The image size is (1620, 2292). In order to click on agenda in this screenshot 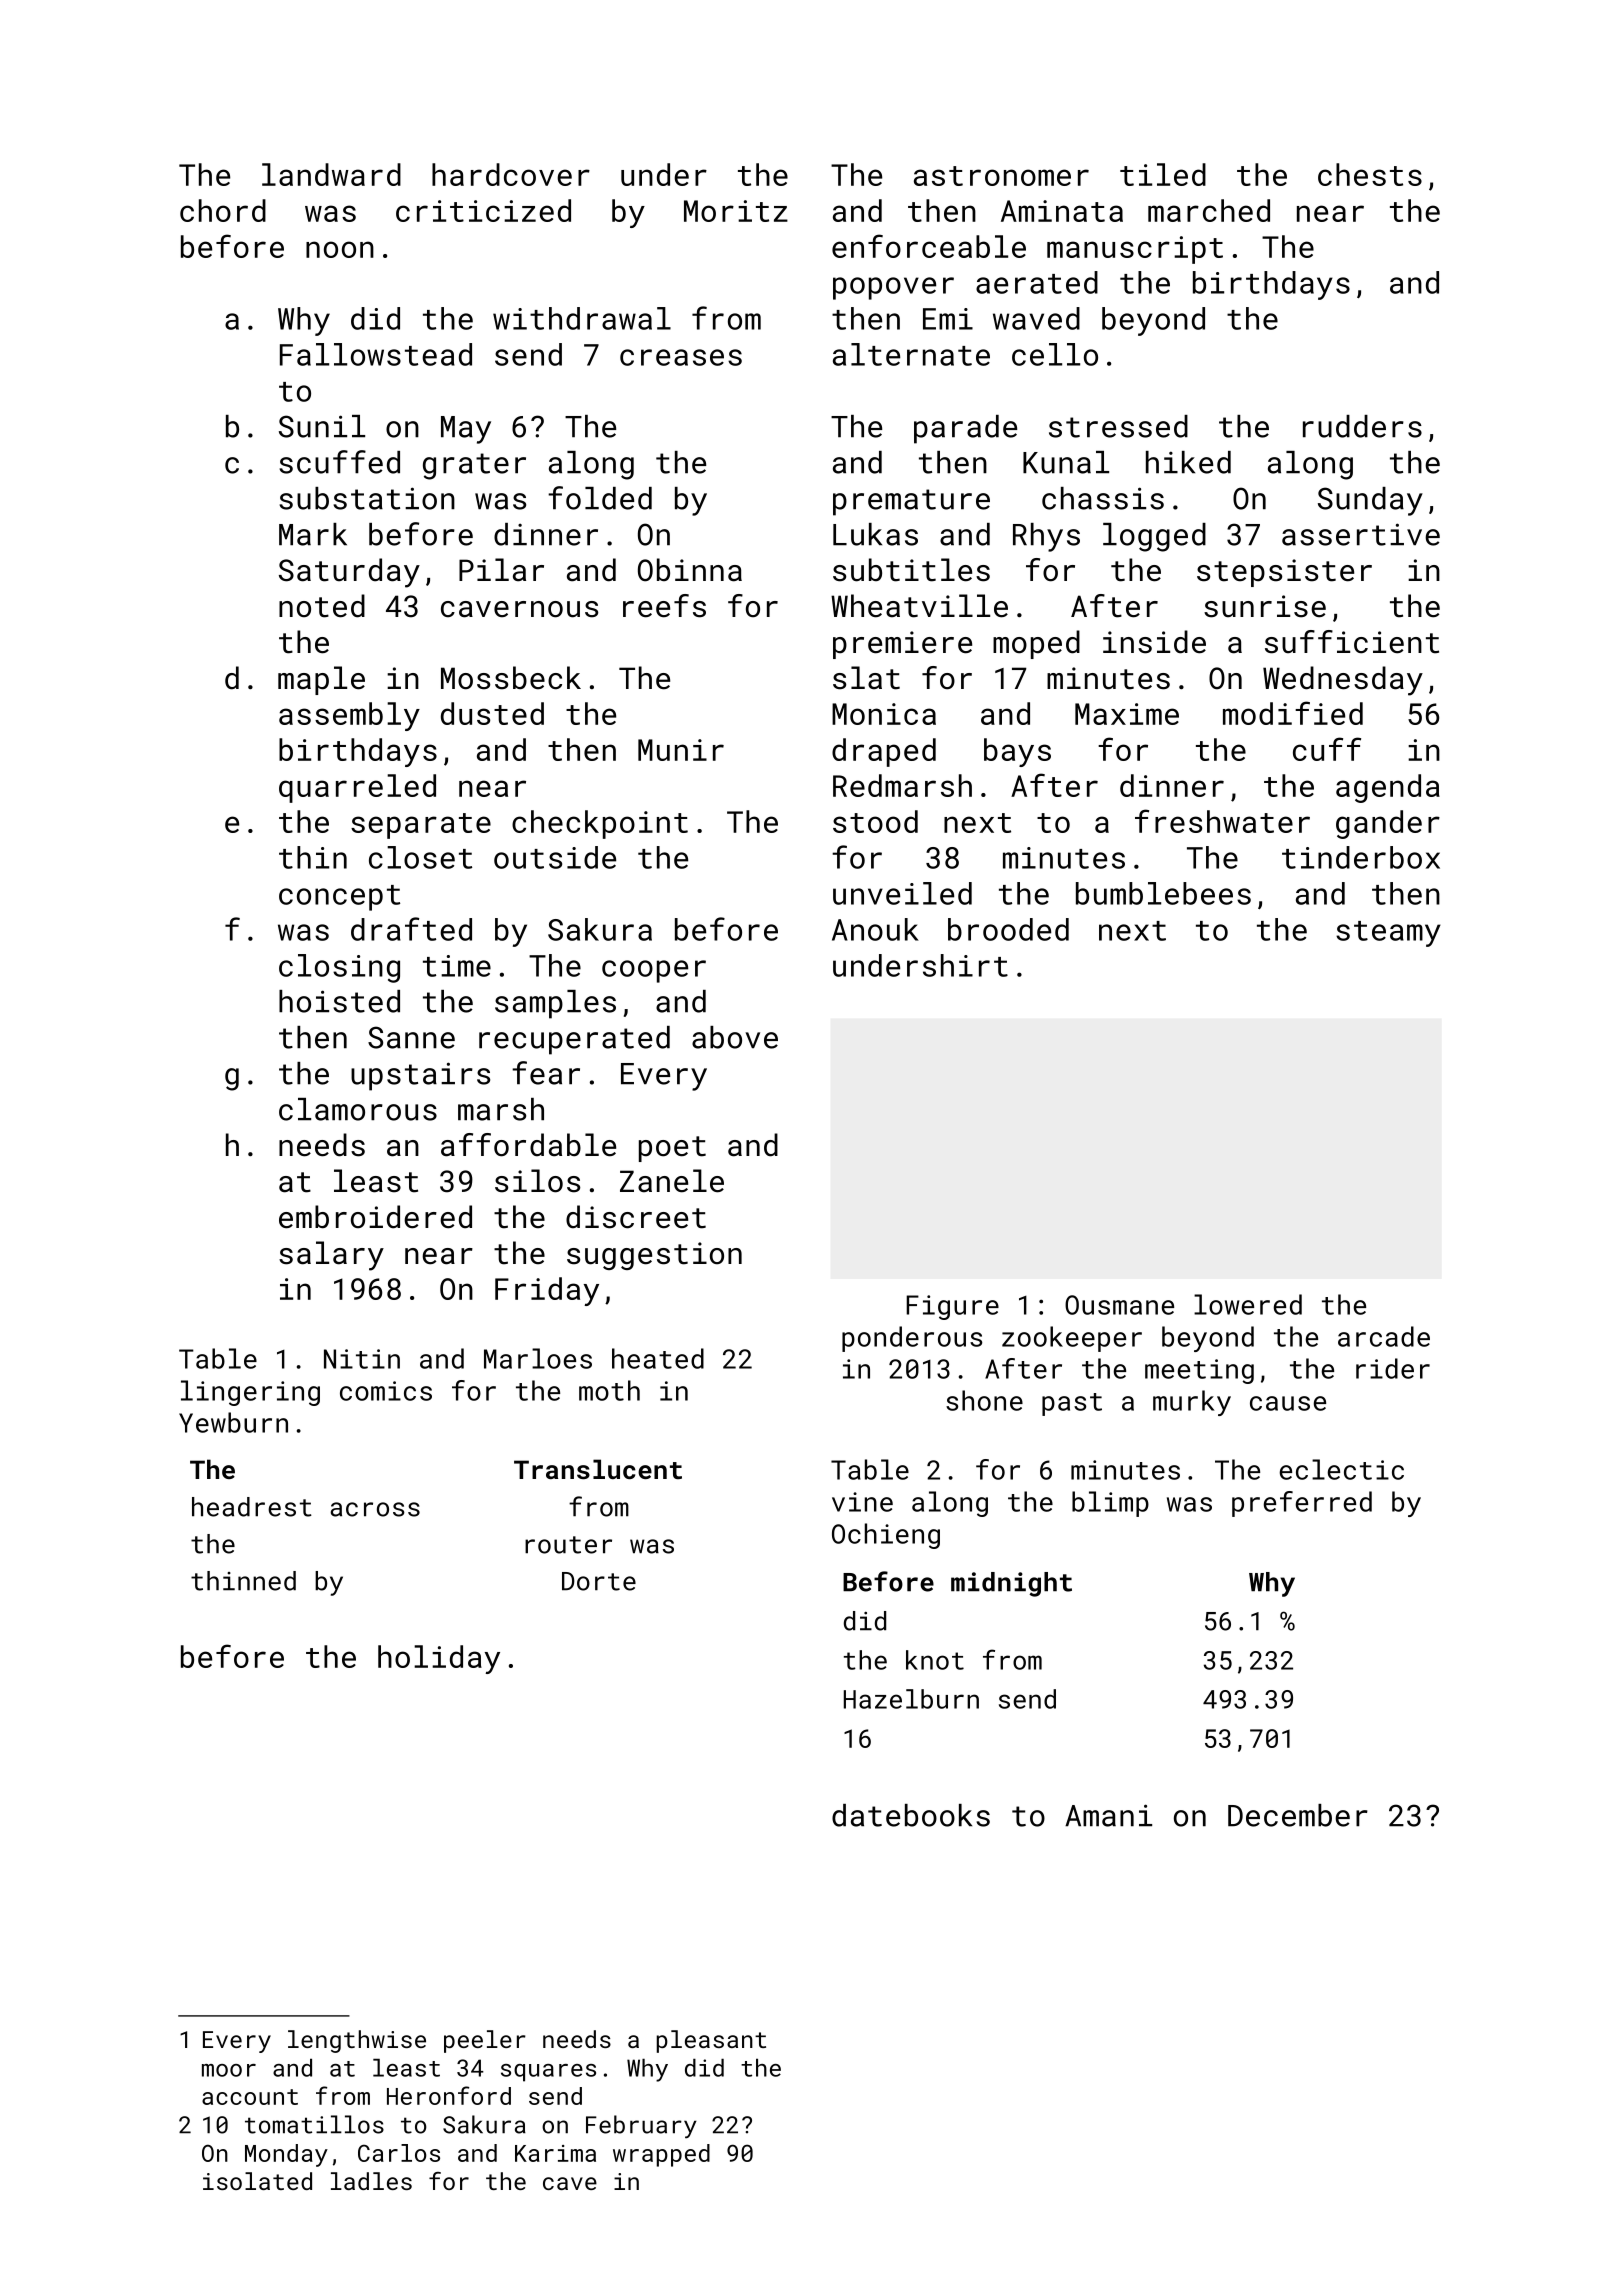, I will do `click(1388, 788)`.
